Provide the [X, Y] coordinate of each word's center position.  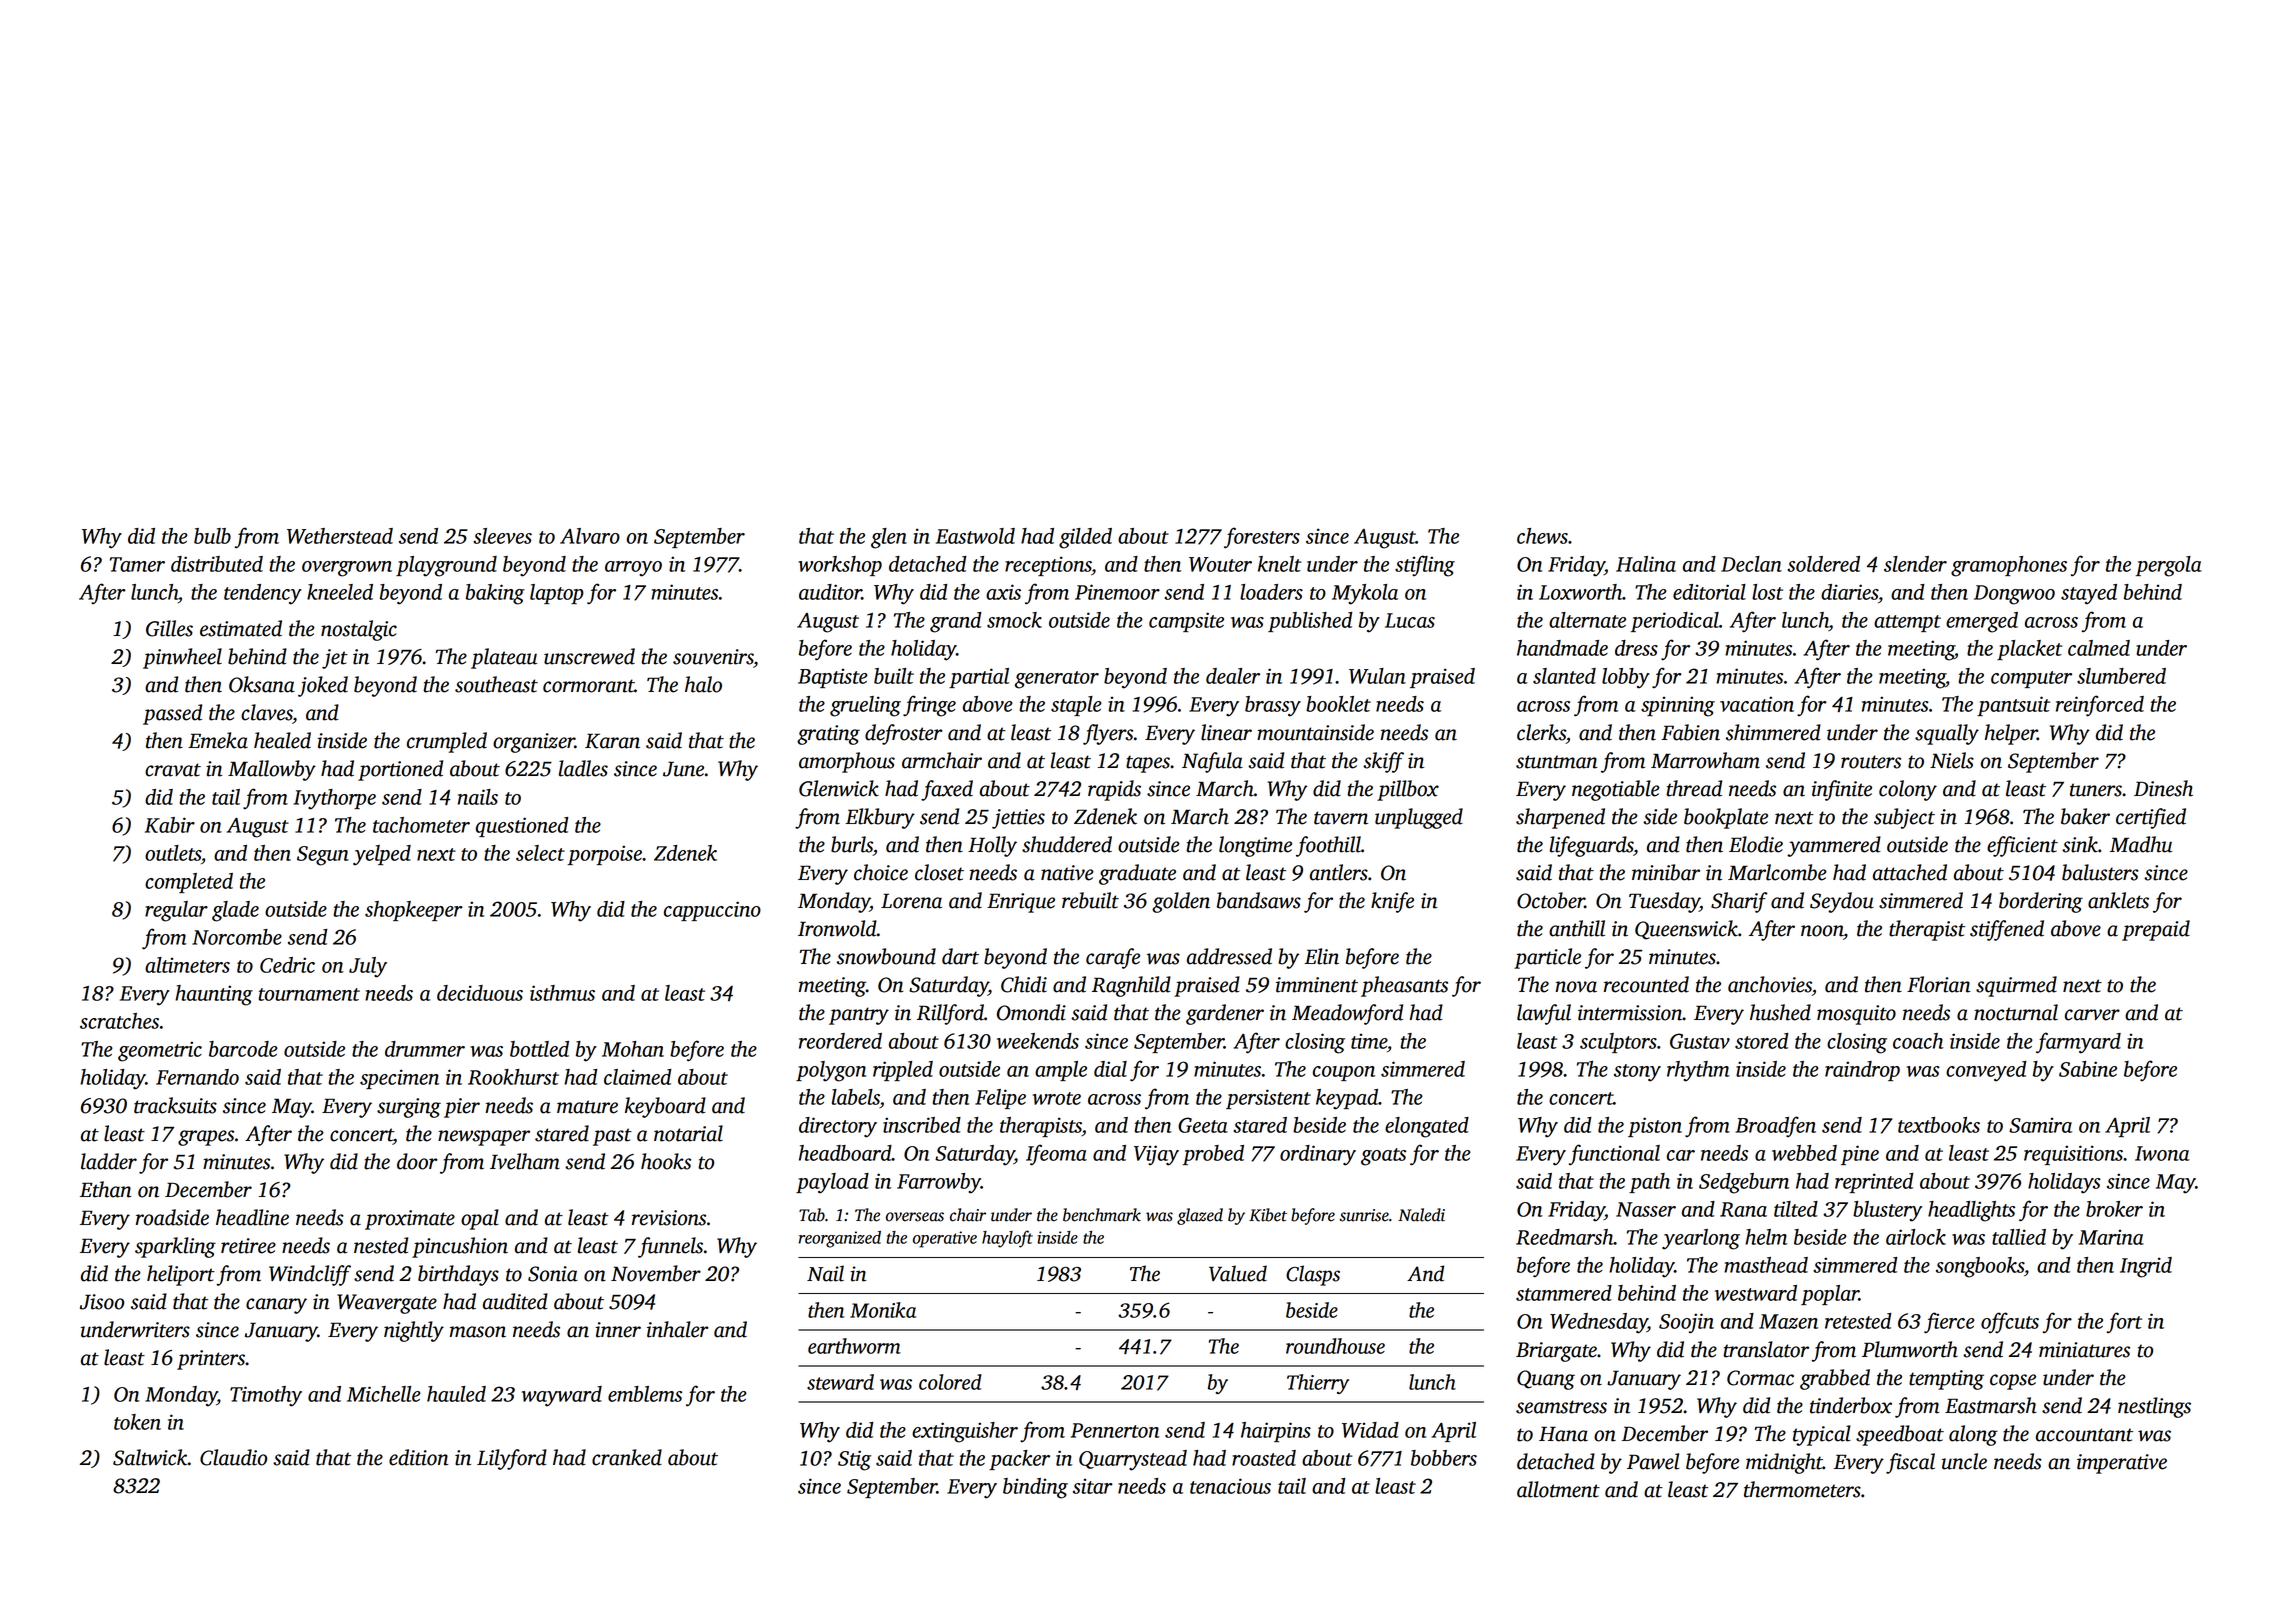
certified [2151, 818]
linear [1226, 732]
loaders [1271, 592]
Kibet [1268, 1215]
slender [1915, 564]
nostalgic [359, 630]
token [137, 1422]
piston [1655, 1127]
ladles [583, 768]
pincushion [460, 1247]
